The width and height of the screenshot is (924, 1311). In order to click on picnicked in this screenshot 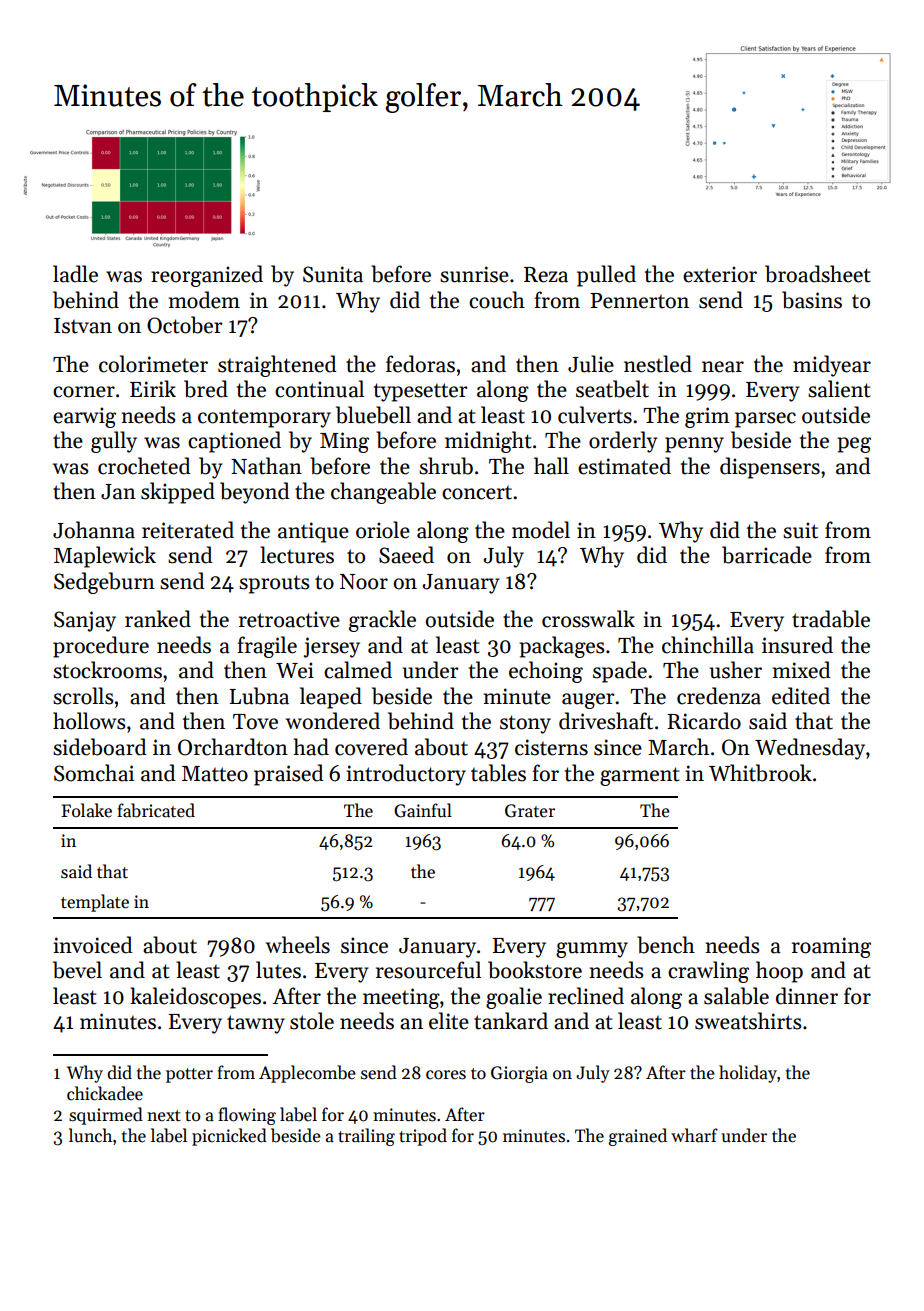, I will do `click(229, 1137)`.
